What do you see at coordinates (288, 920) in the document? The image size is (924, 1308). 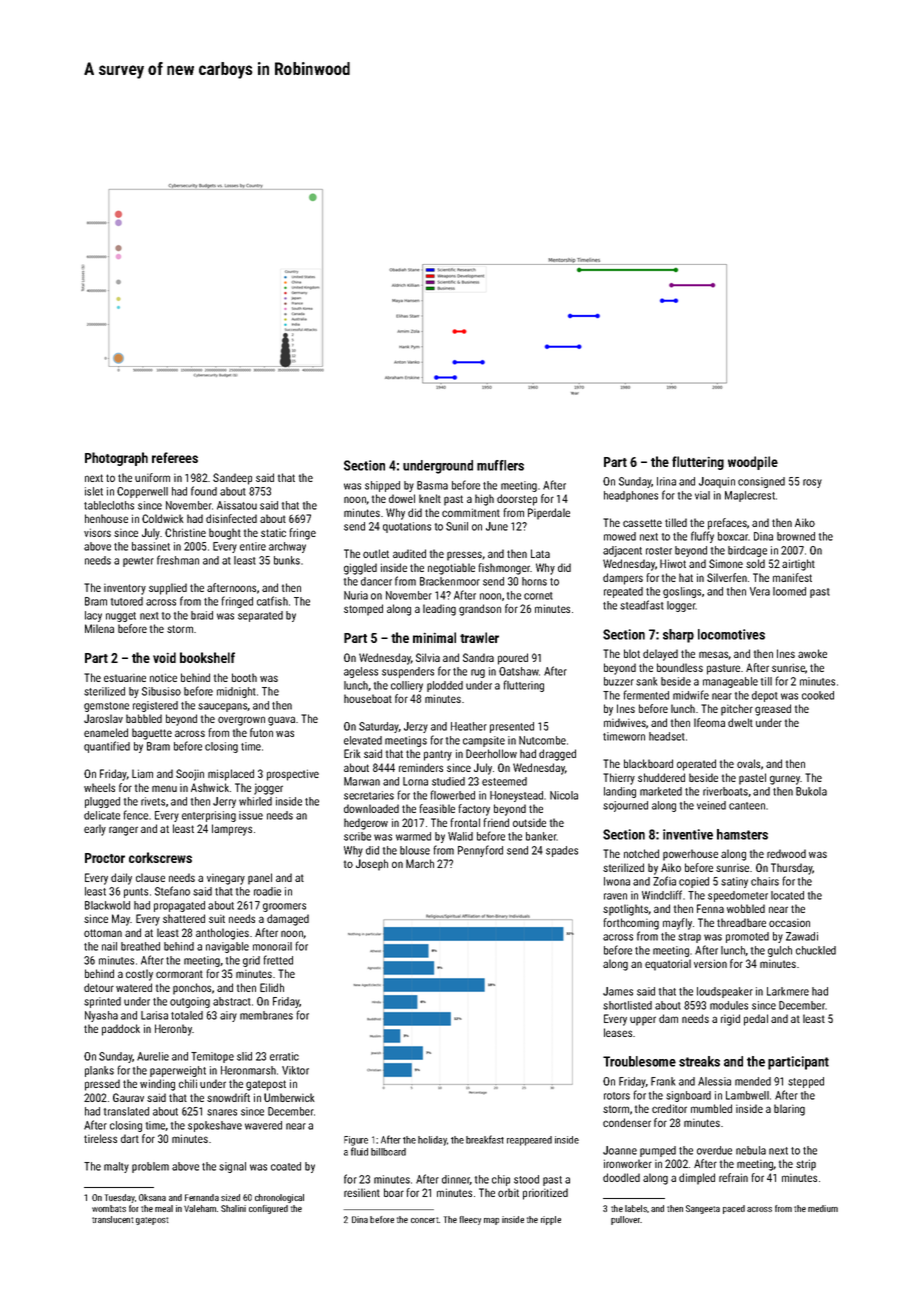 I see `damaged` at bounding box center [288, 920].
